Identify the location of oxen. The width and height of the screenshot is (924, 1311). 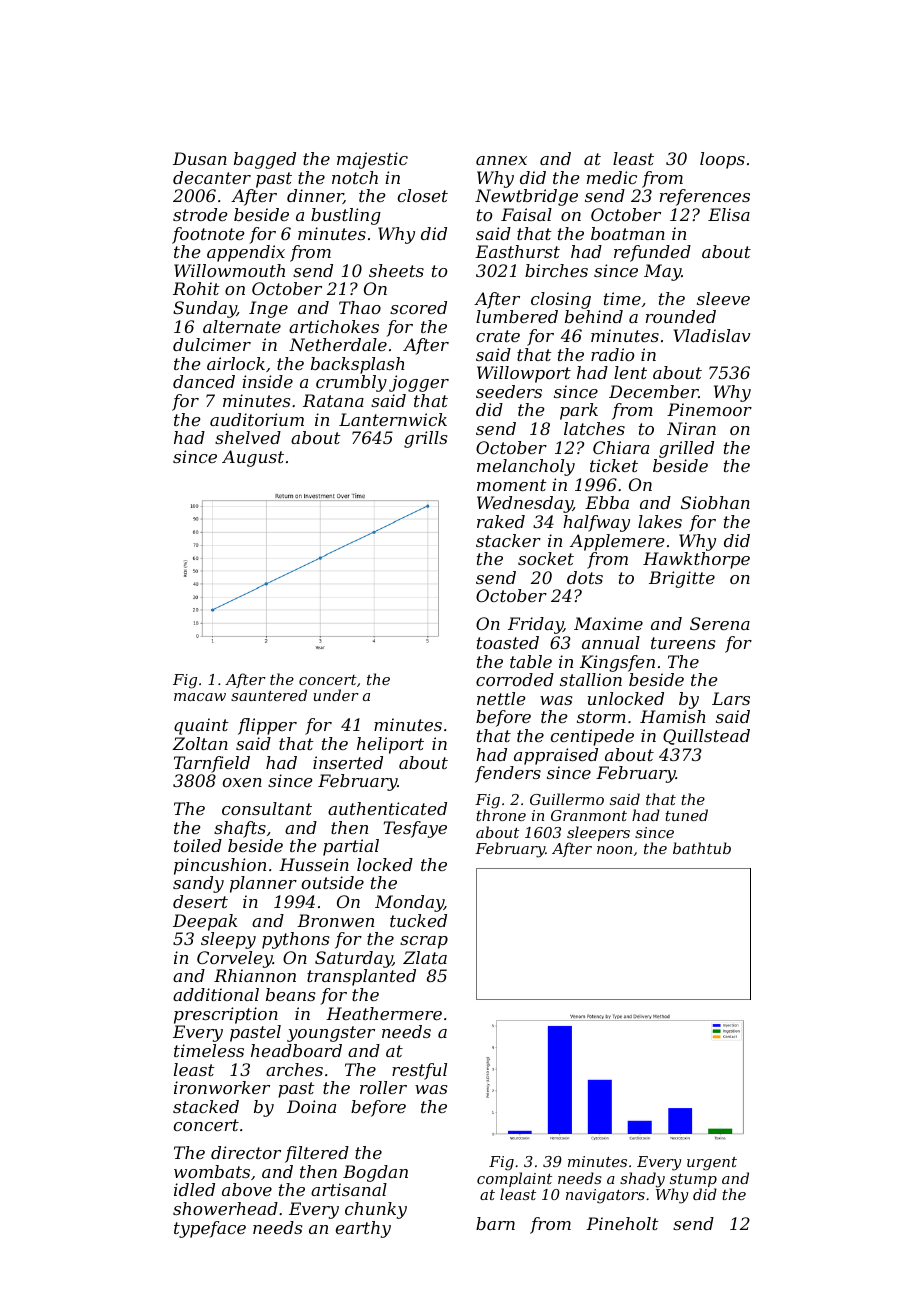
(242, 782).
